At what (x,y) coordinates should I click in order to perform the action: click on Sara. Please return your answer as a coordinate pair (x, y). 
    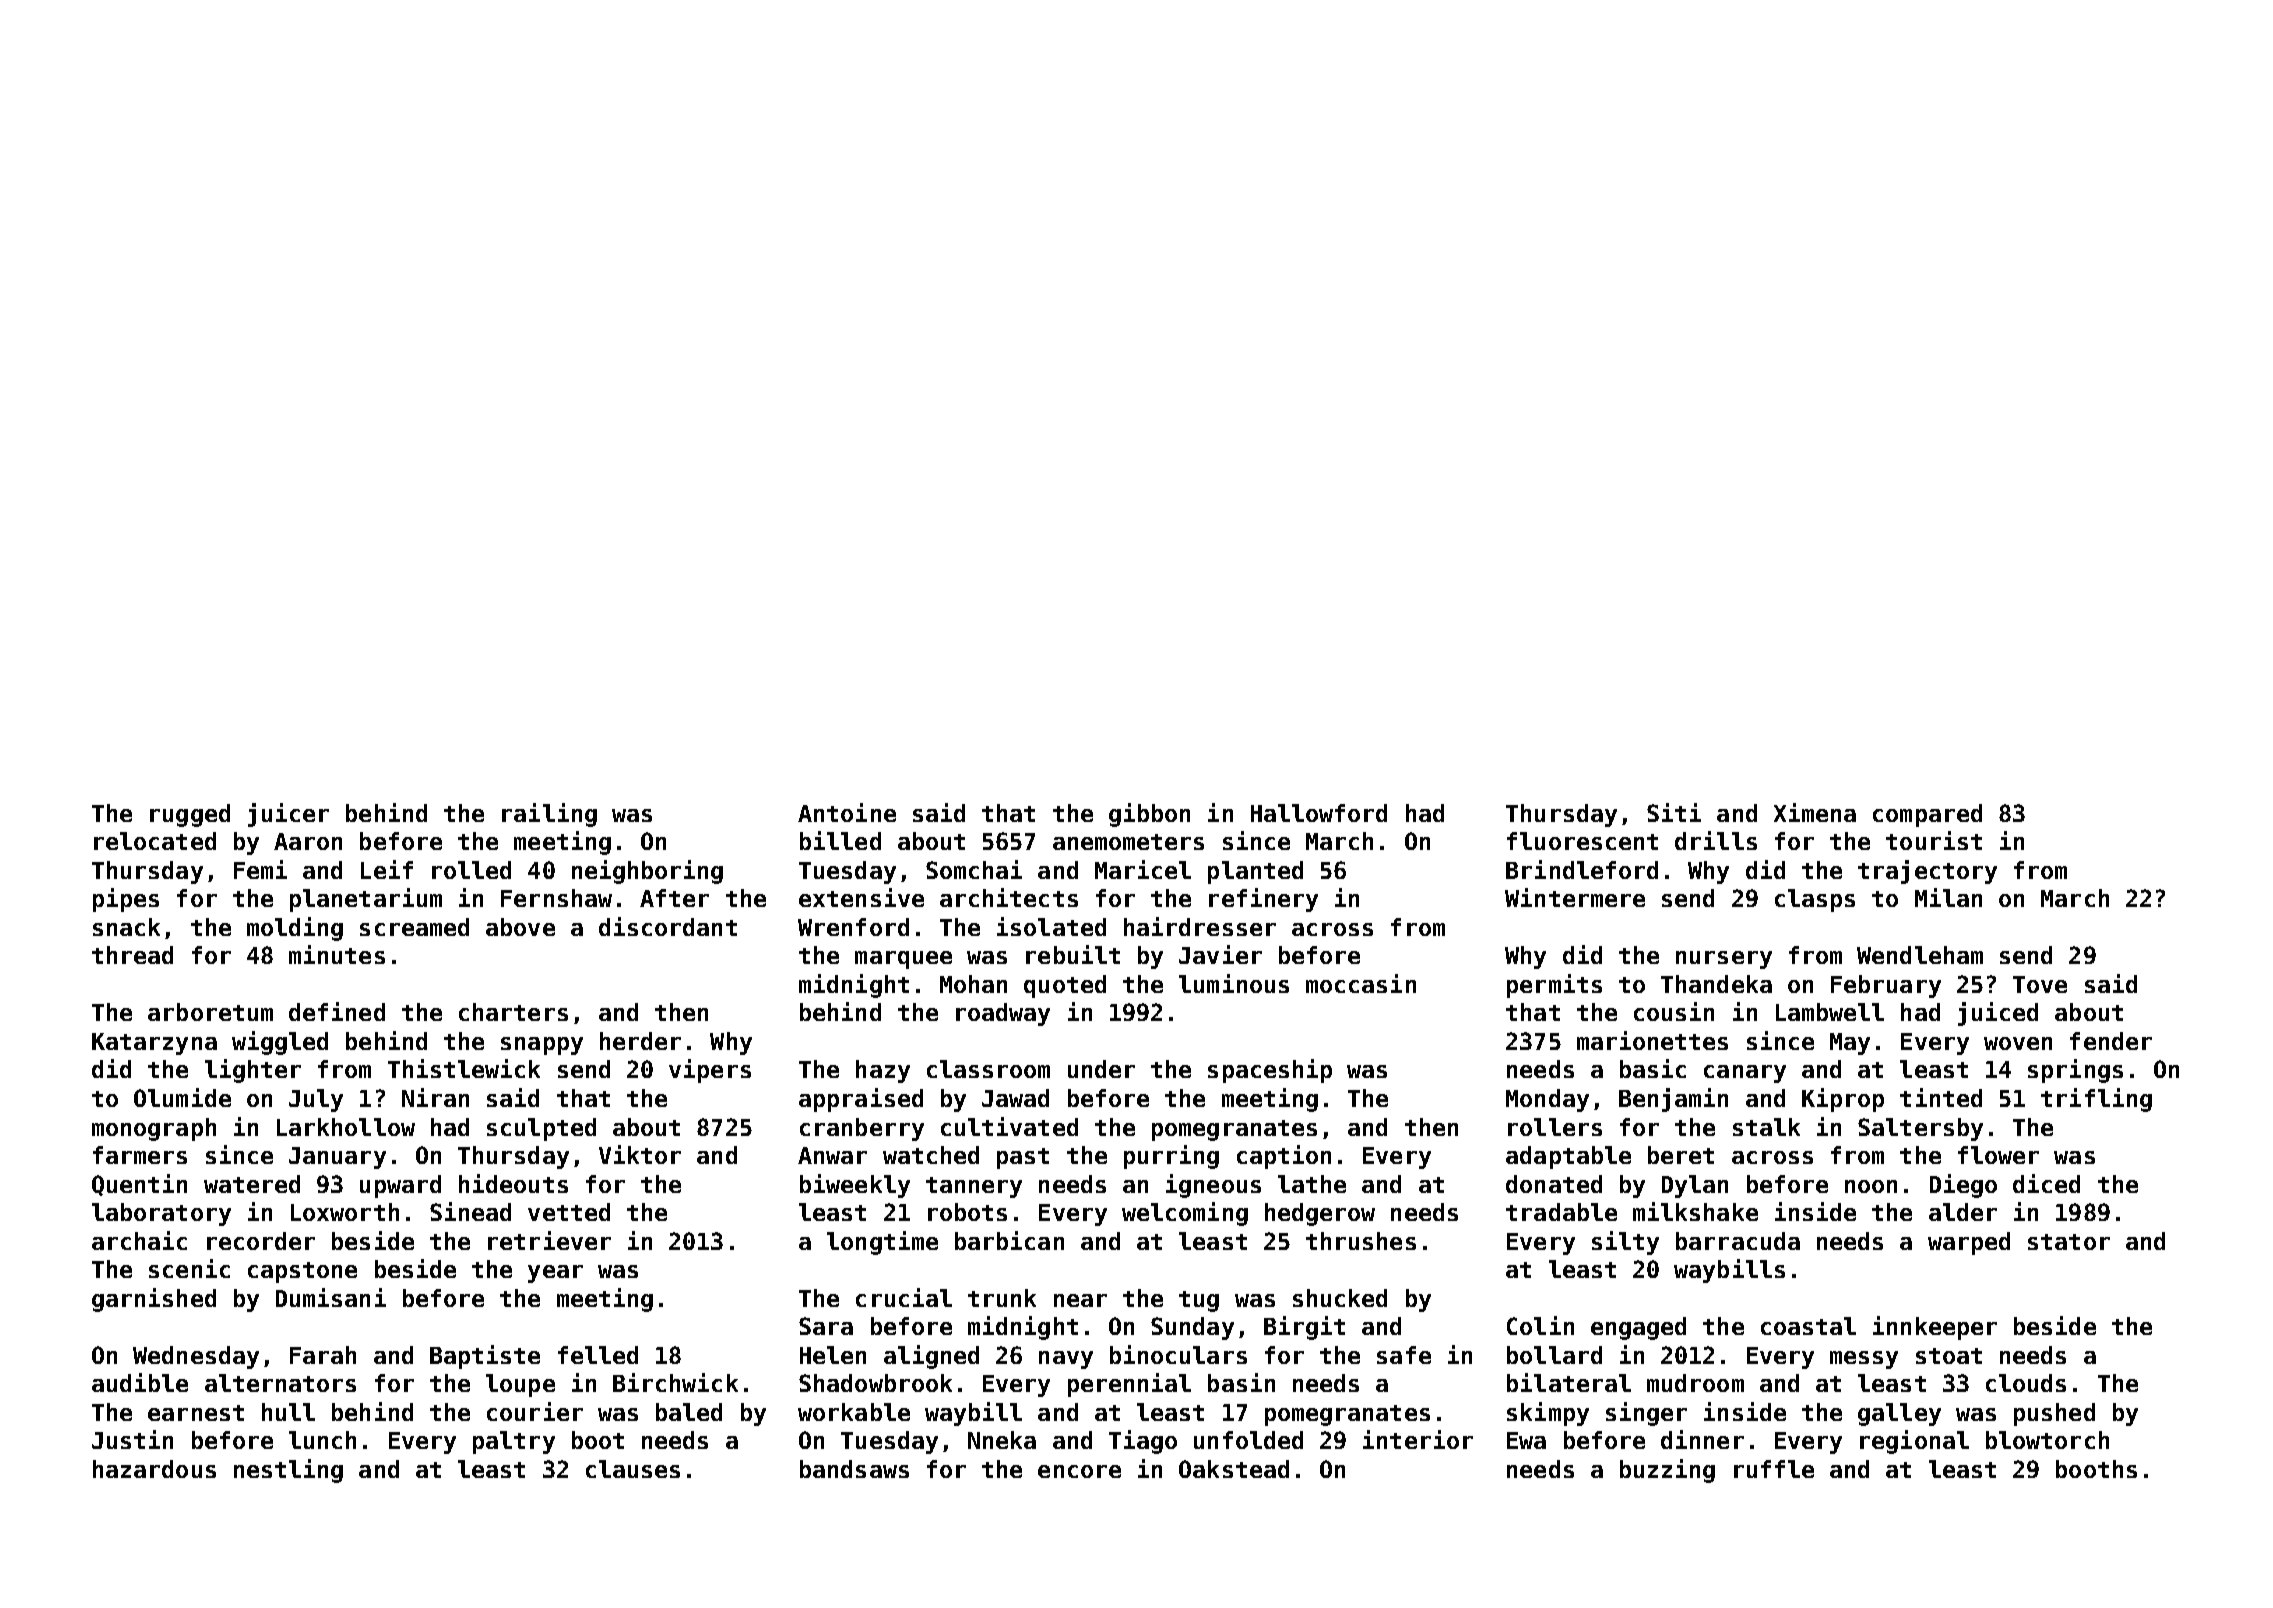
    Looking at the image, I should click on (826, 1326).
